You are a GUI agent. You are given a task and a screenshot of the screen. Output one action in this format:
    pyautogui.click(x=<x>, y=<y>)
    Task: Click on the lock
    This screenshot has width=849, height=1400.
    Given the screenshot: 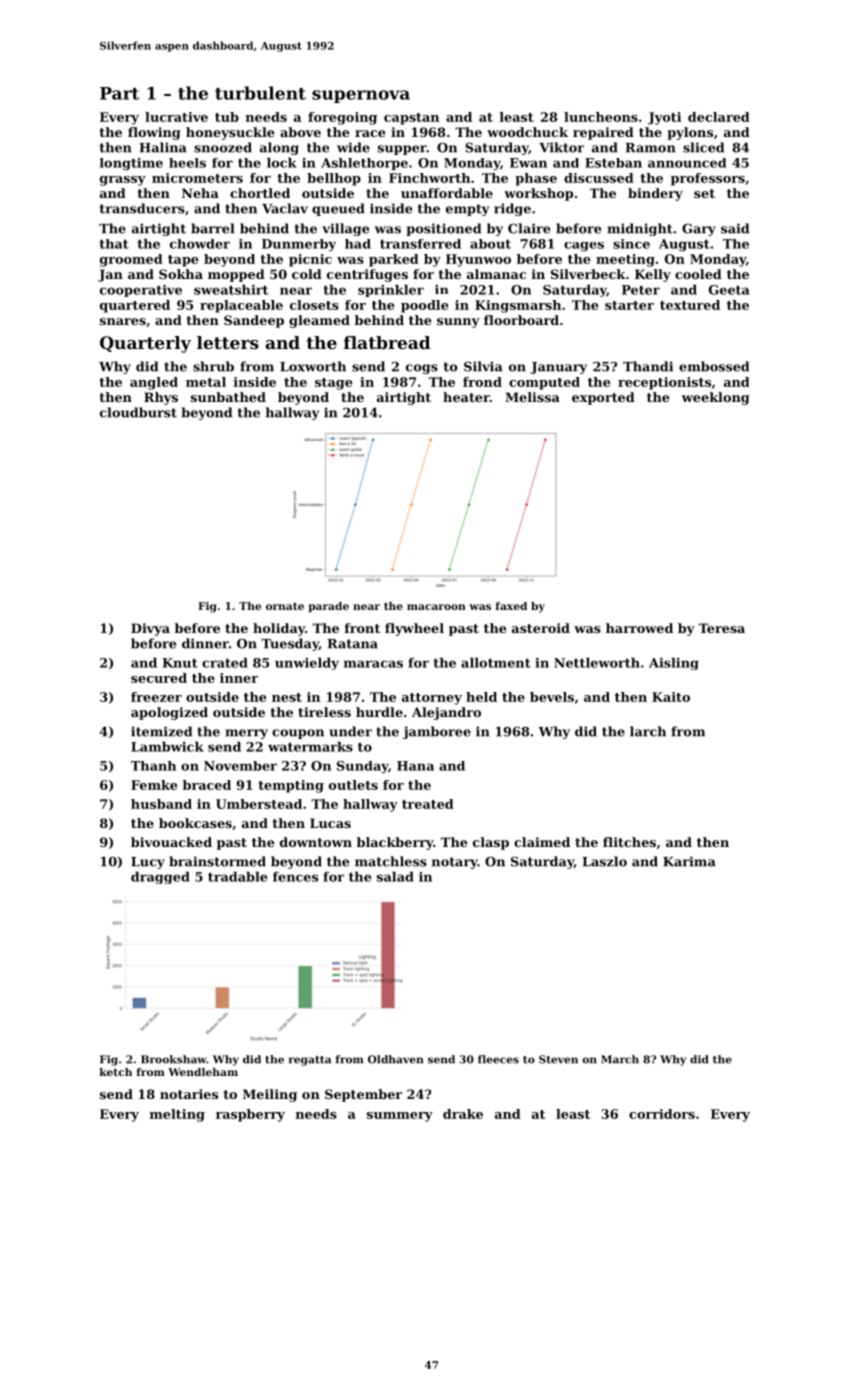 What is the action you would take?
    pyautogui.click(x=282, y=162)
